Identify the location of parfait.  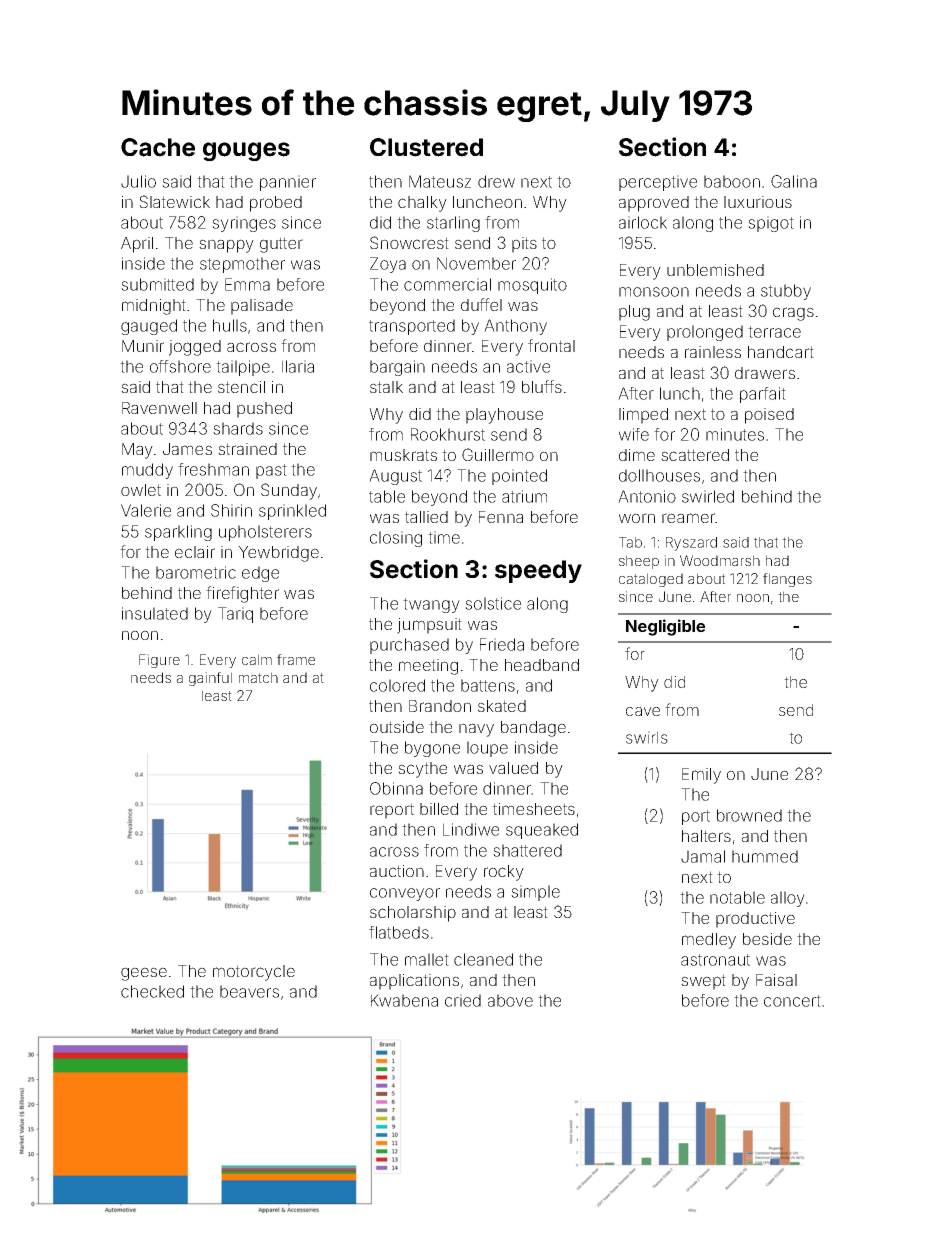
(763, 395).
